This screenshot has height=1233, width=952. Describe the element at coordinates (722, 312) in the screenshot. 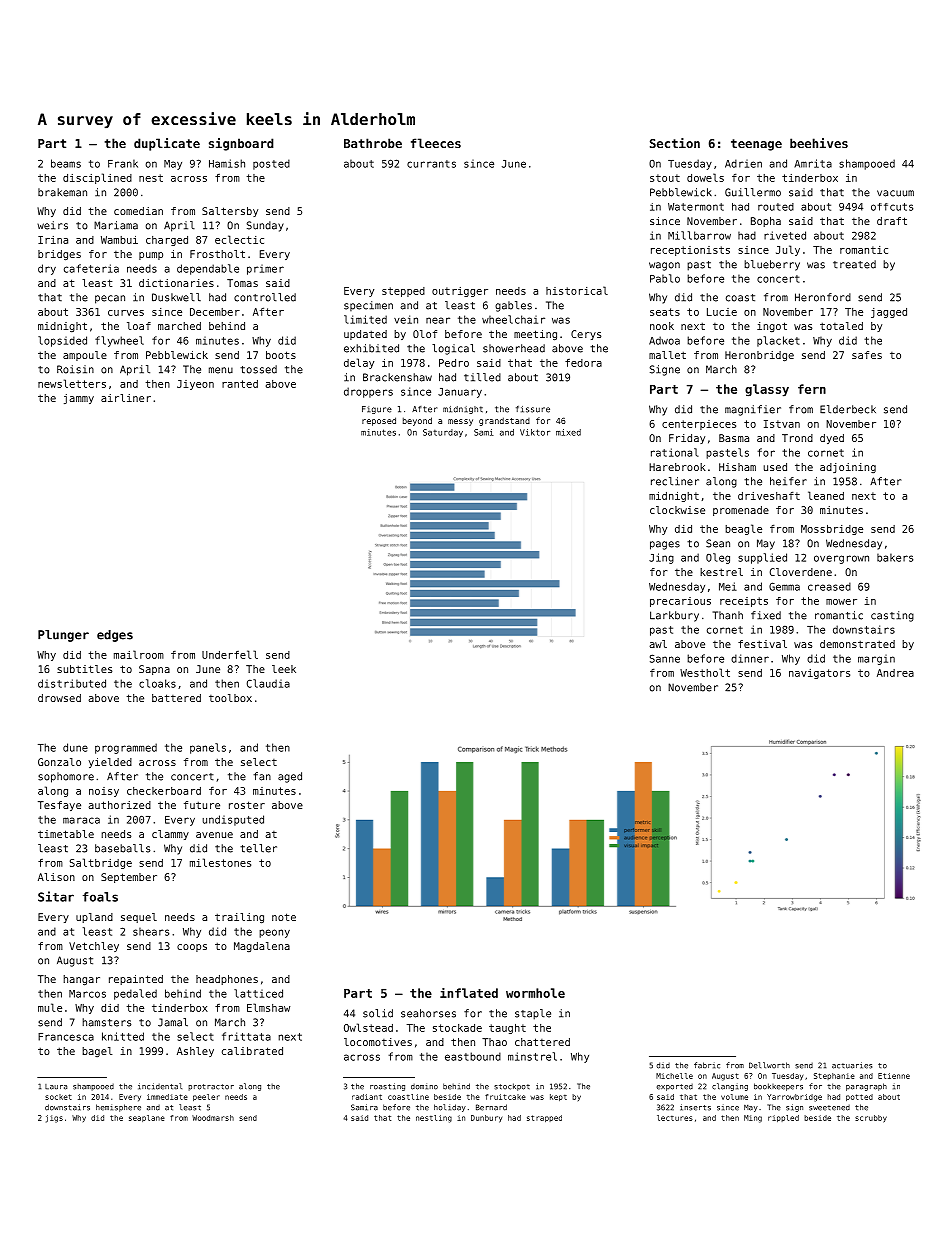

I see `Lucie` at that location.
